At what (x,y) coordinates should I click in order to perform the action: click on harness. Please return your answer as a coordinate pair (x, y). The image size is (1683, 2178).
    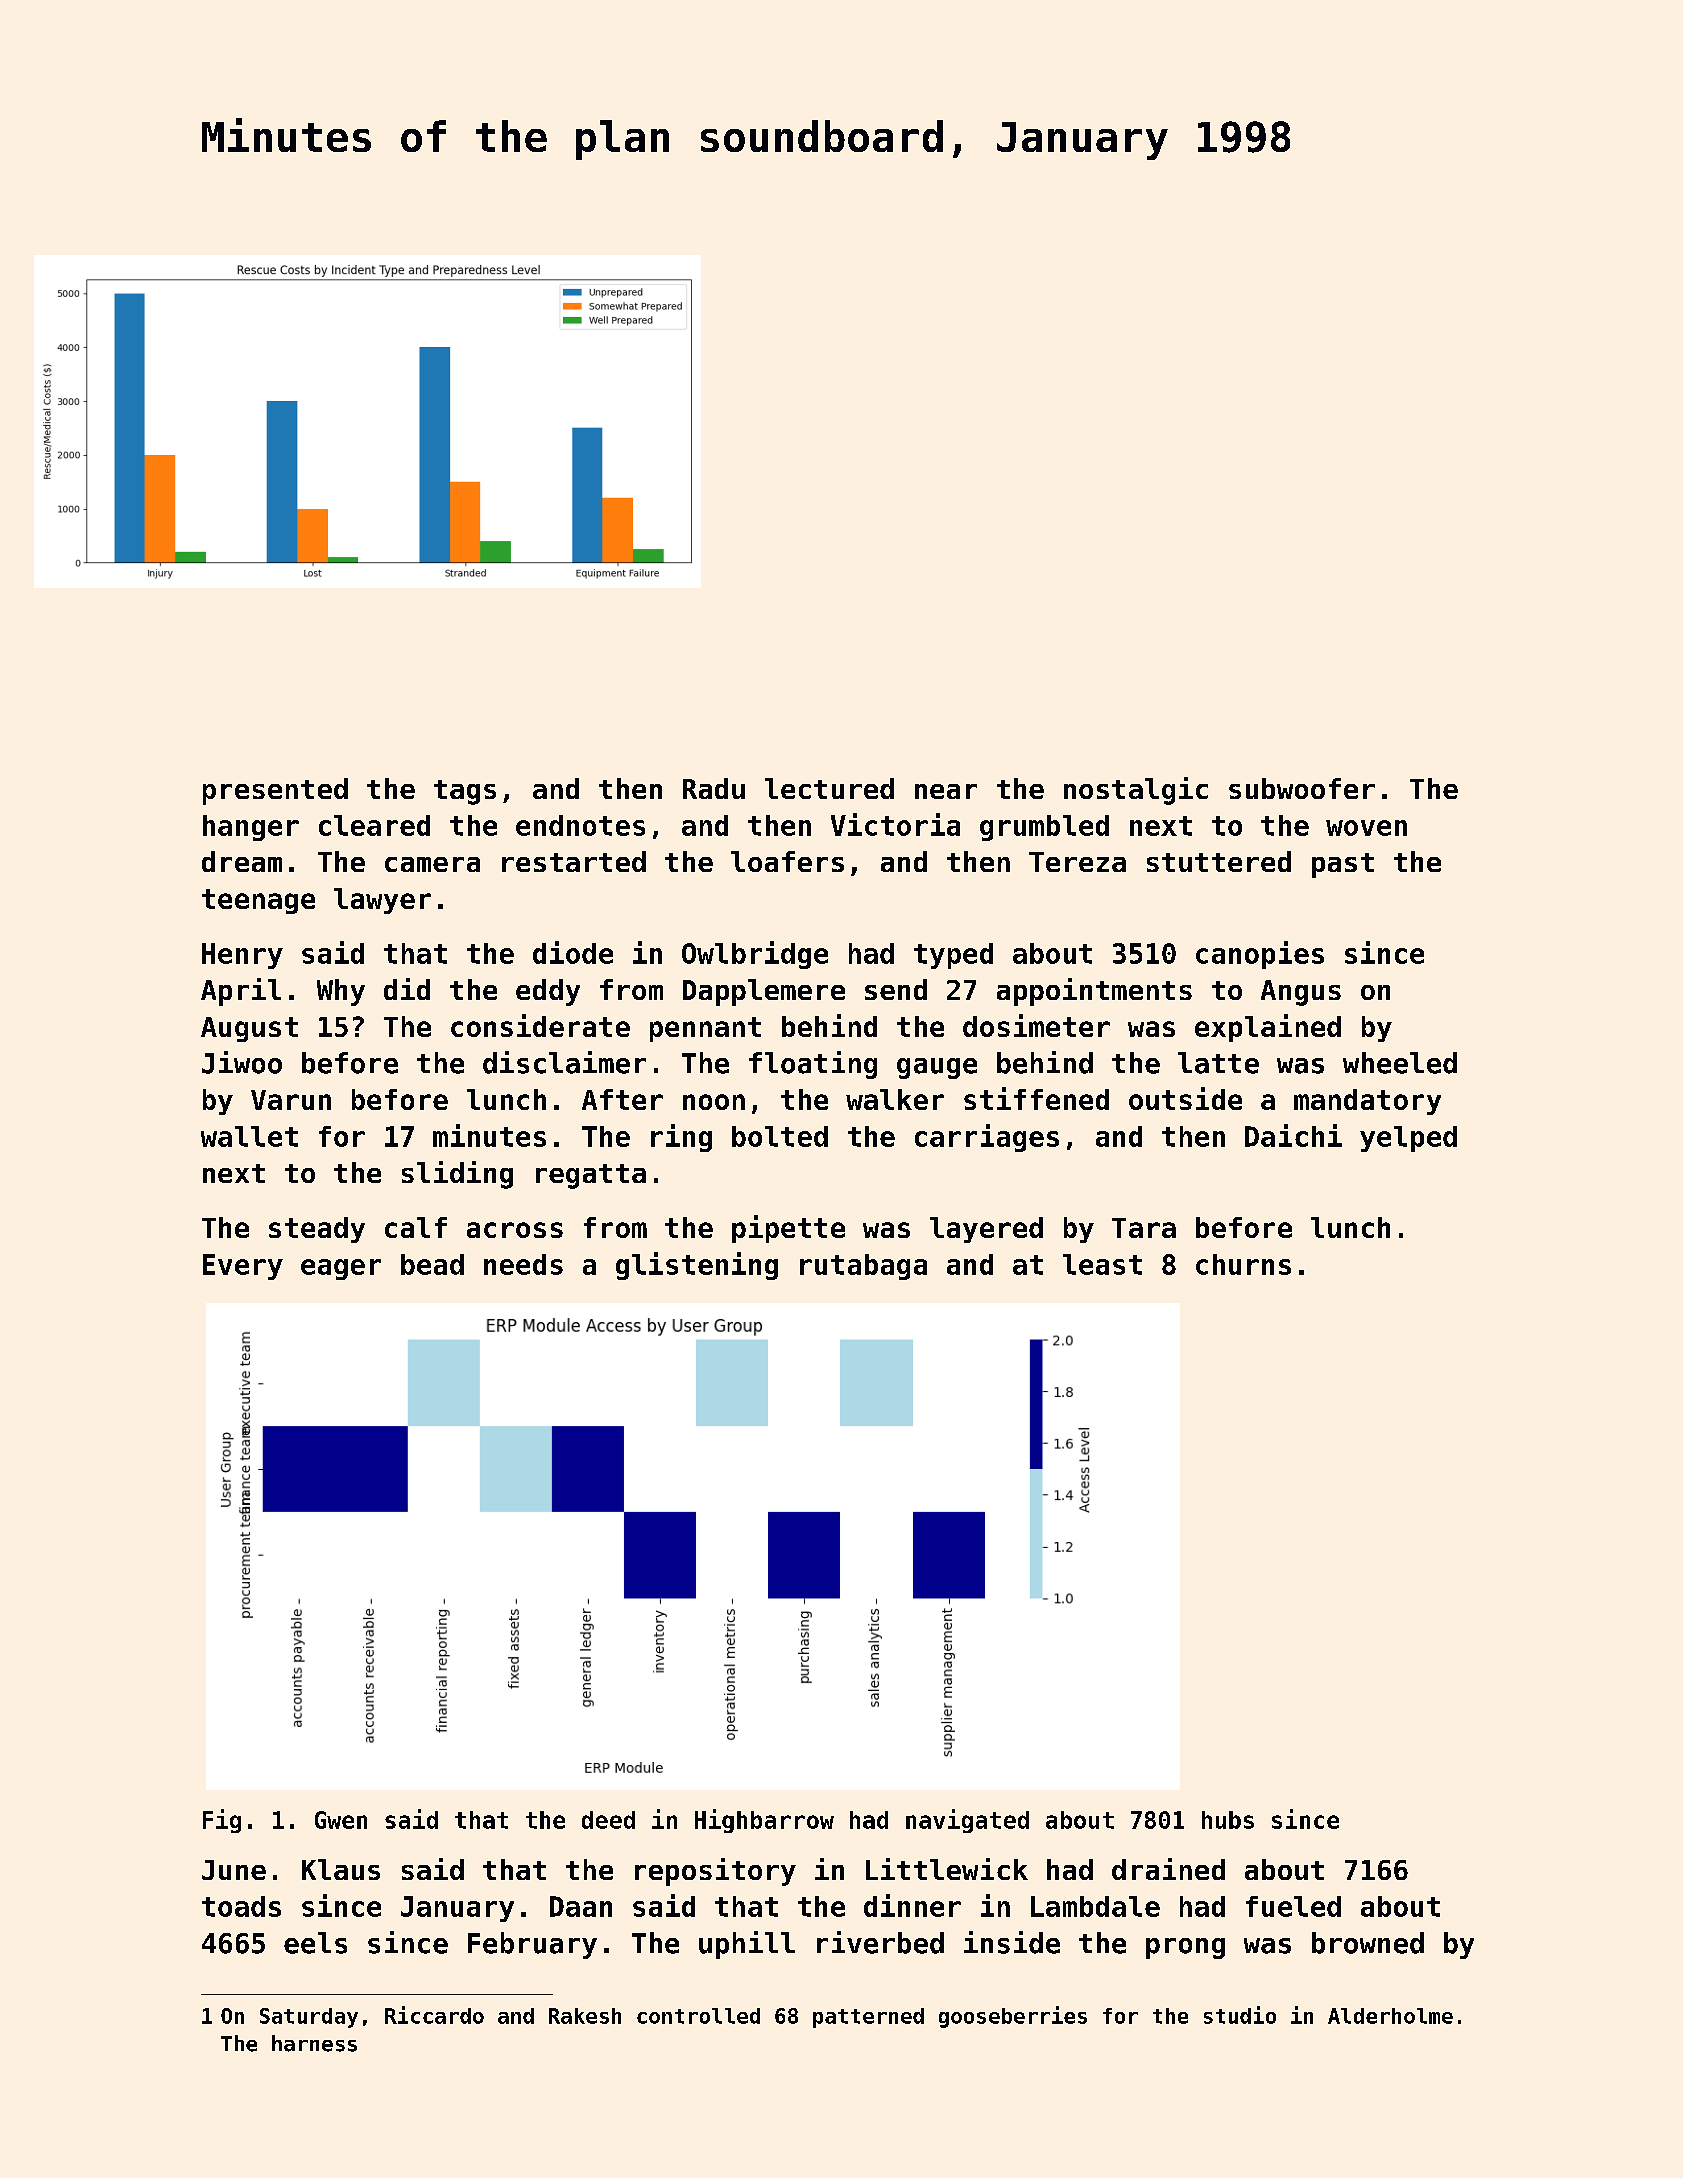
    Looking at the image, I should click on (314, 2043).
